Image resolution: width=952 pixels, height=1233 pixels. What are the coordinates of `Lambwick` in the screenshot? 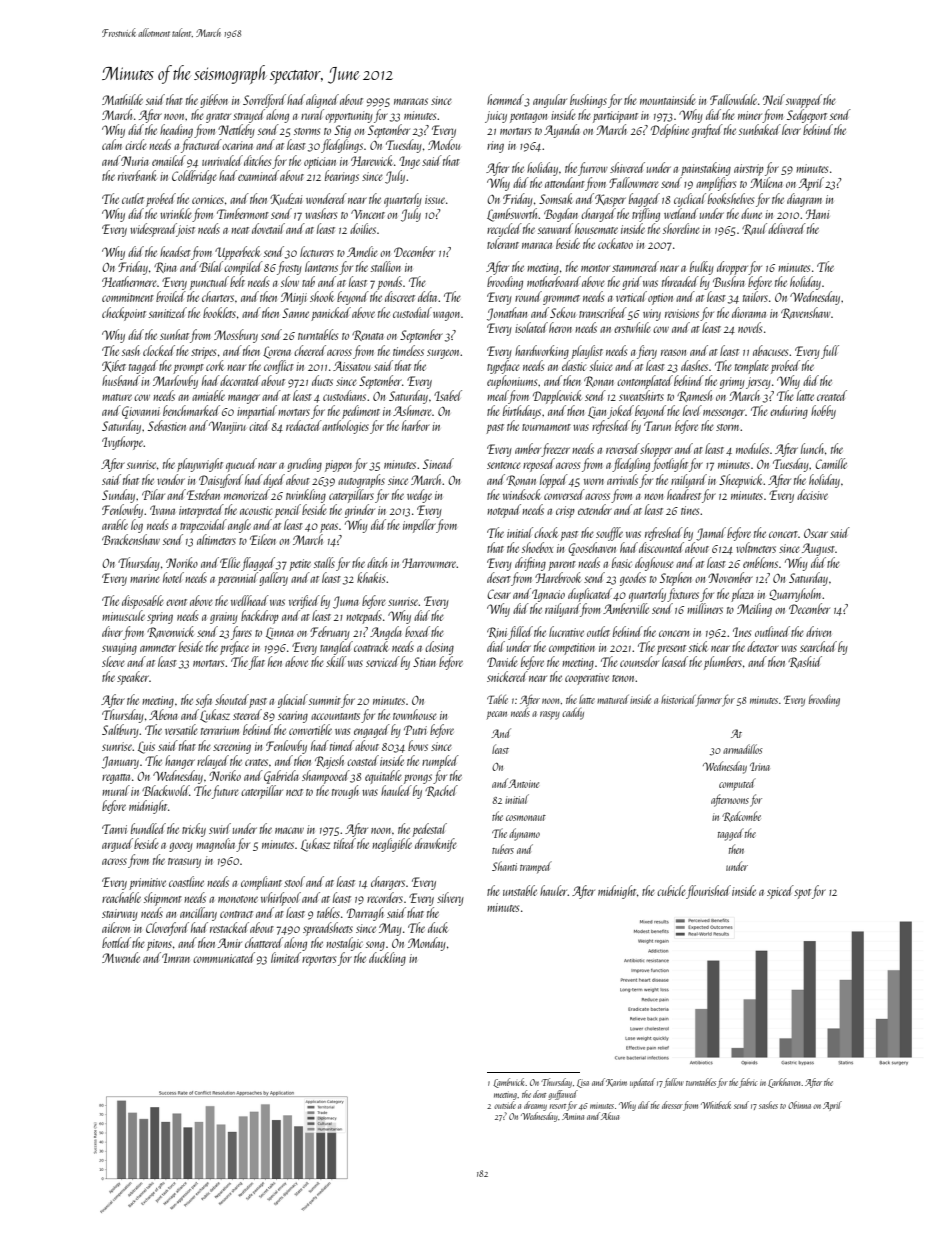 It's located at (509, 1083).
